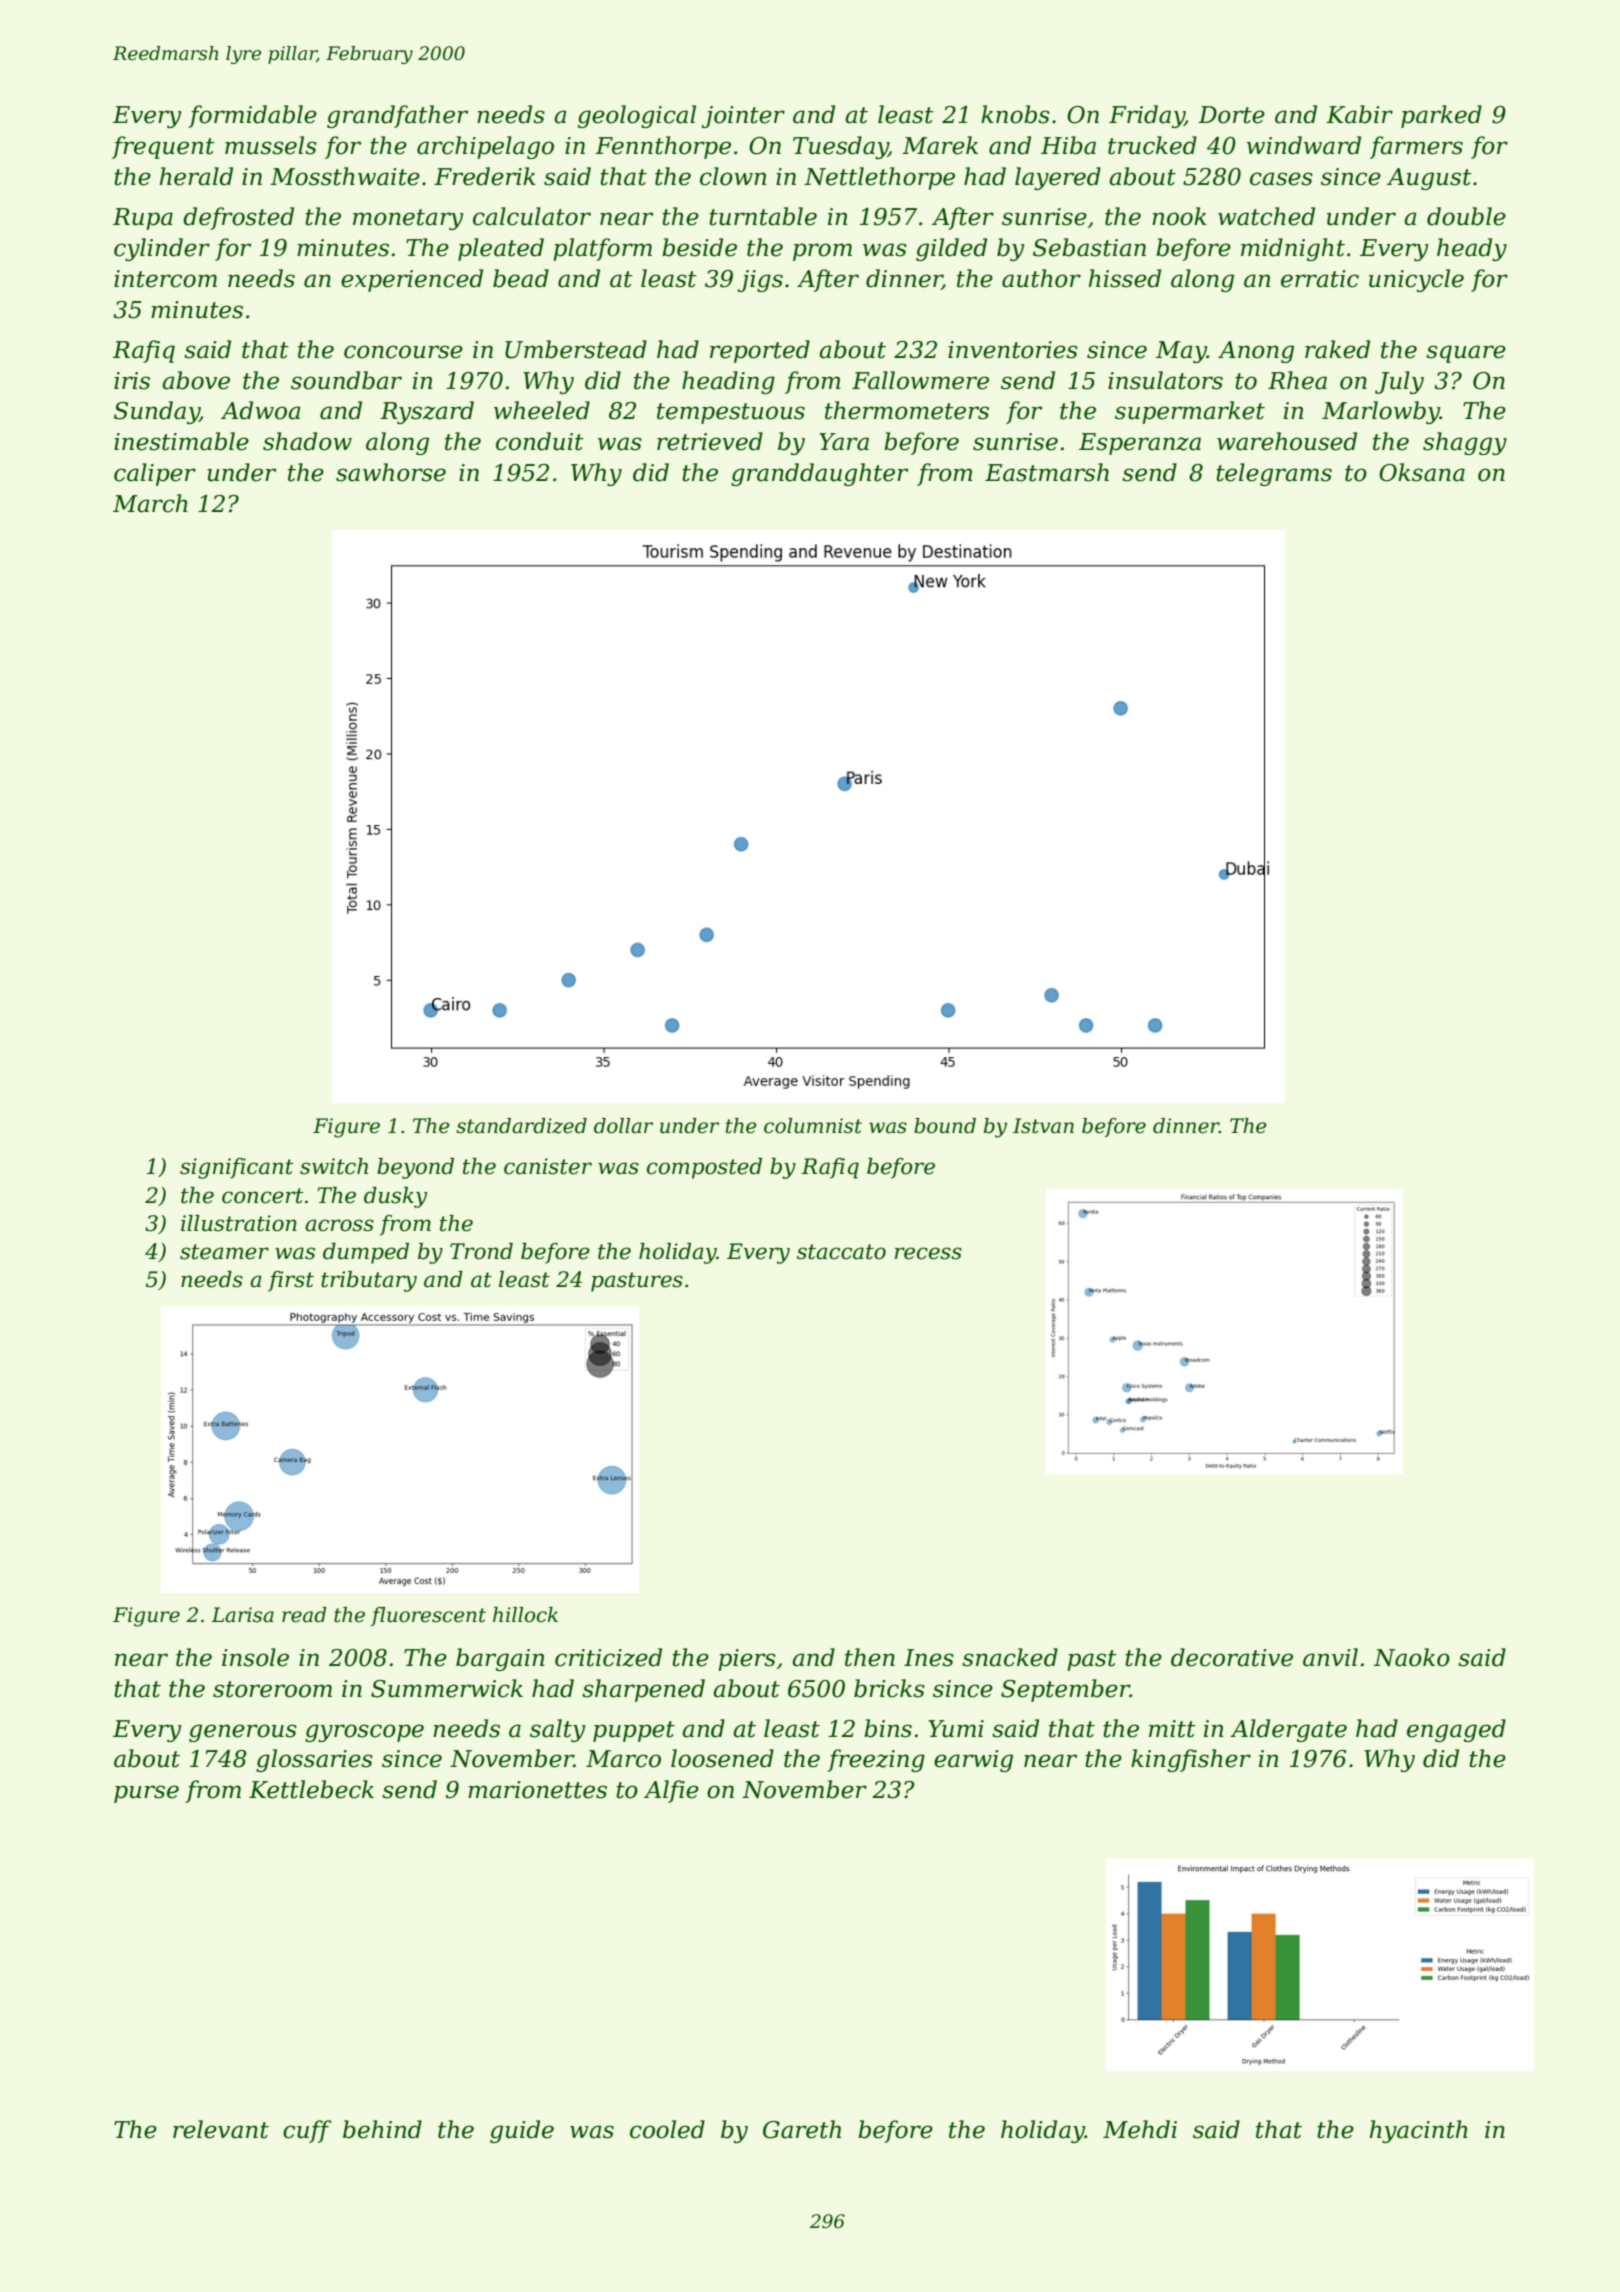  I want to click on dollar, so click(623, 1126).
